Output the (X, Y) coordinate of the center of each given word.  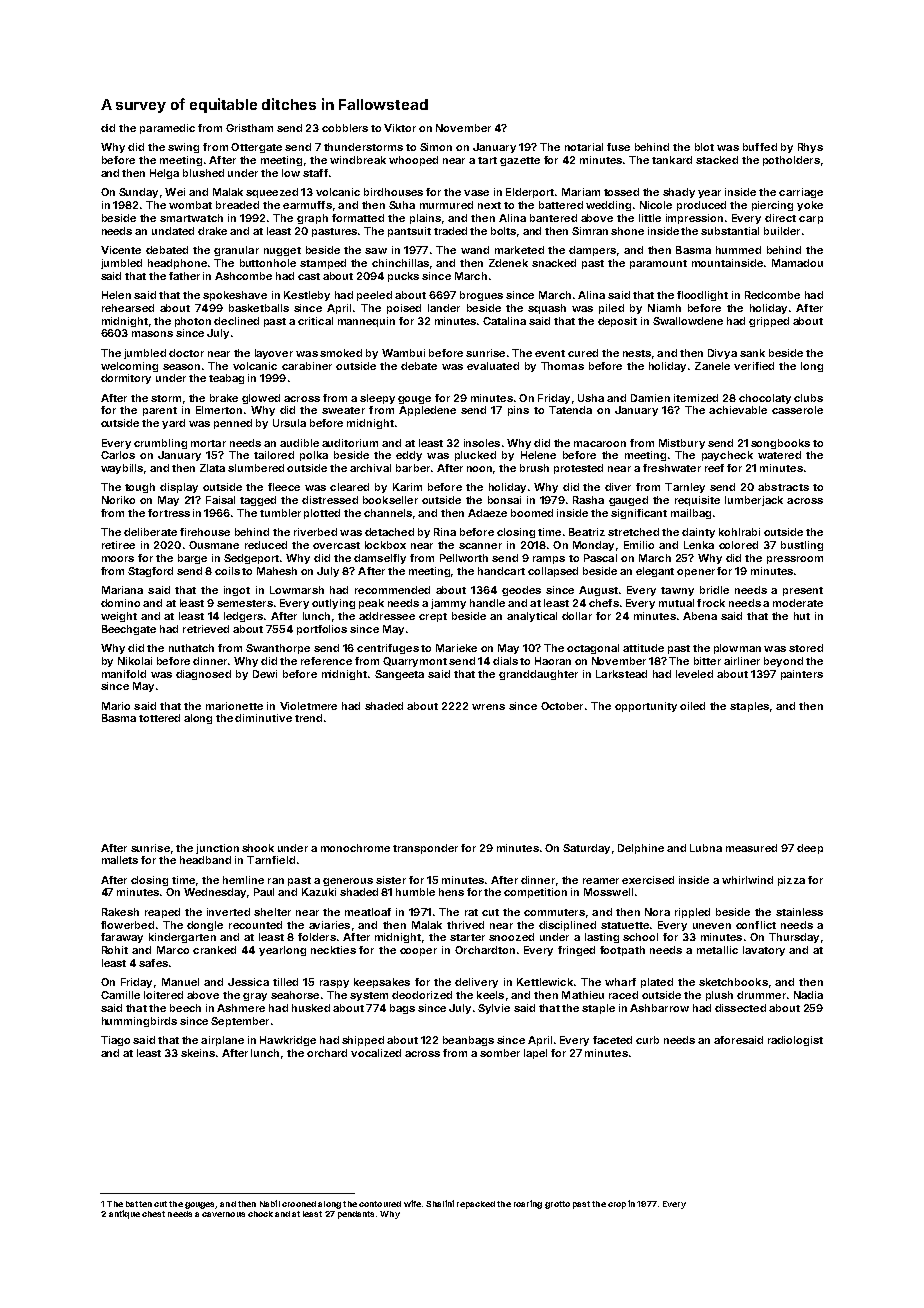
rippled (692, 913)
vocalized (376, 1053)
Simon (436, 147)
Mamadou (797, 263)
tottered (159, 718)
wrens (488, 707)
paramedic (167, 129)
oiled (692, 706)
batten (139, 1204)
